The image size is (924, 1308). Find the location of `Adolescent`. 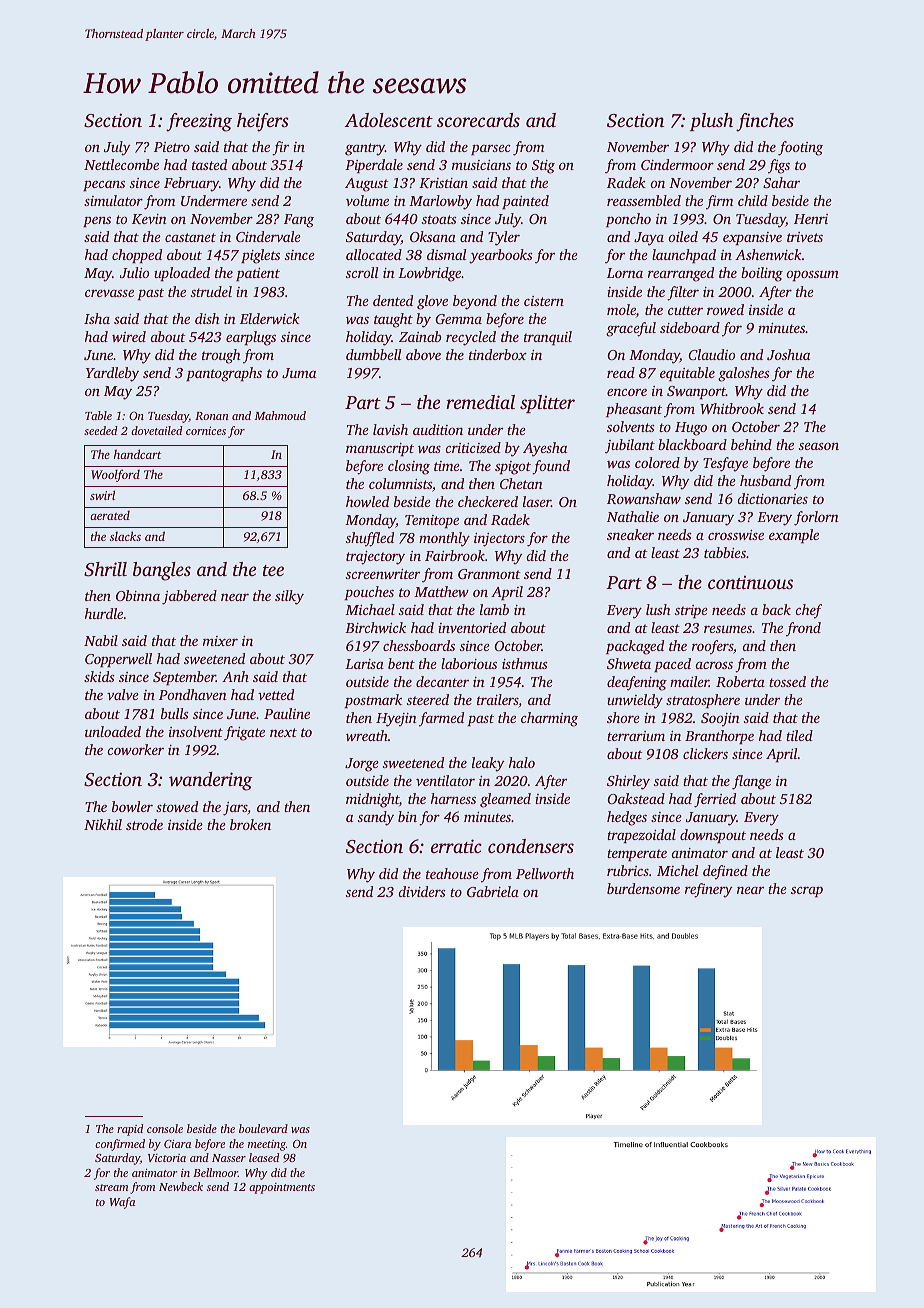

Adolescent is located at coordinates (389, 120).
